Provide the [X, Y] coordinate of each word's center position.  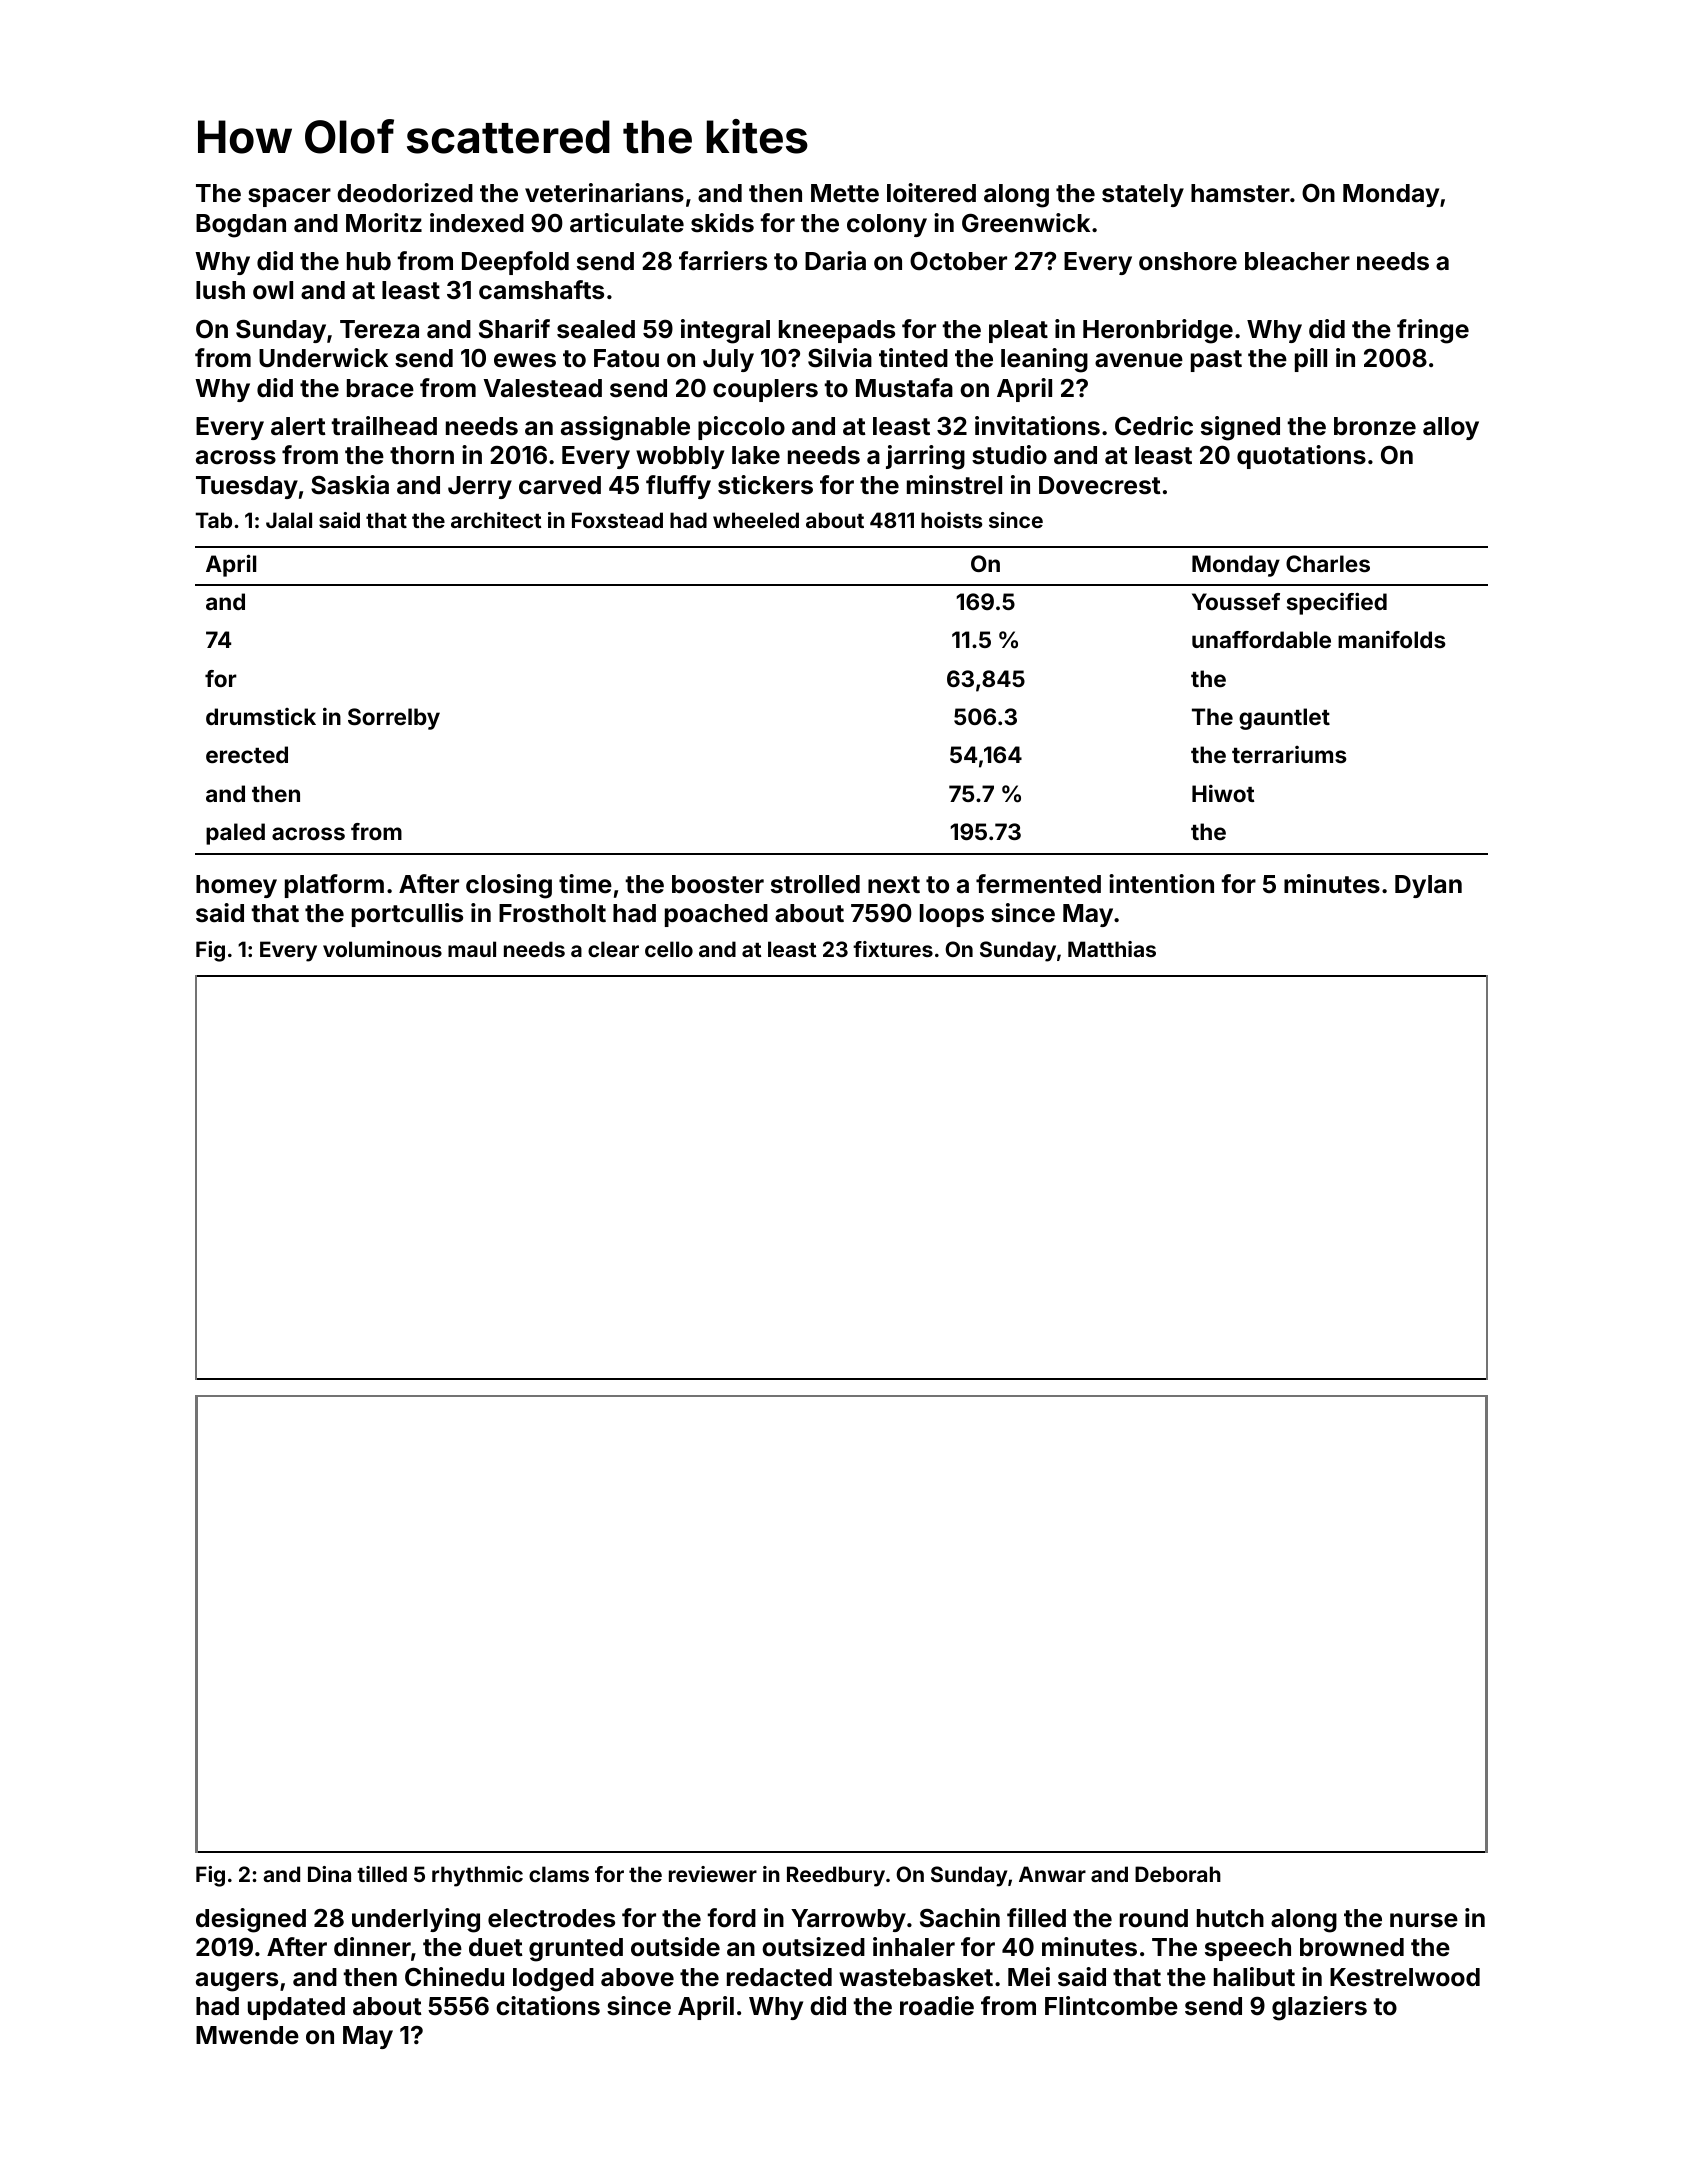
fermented [1038, 884]
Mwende [247, 2035]
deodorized [405, 193]
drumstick [261, 716]
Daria [835, 261]
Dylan [1428, 886]
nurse [1424, 1920]
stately [1143, 195]
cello [669, 949]
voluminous [382, 949]
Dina [329, 1874]
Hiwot [1223, 793]
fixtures [893, 949]
